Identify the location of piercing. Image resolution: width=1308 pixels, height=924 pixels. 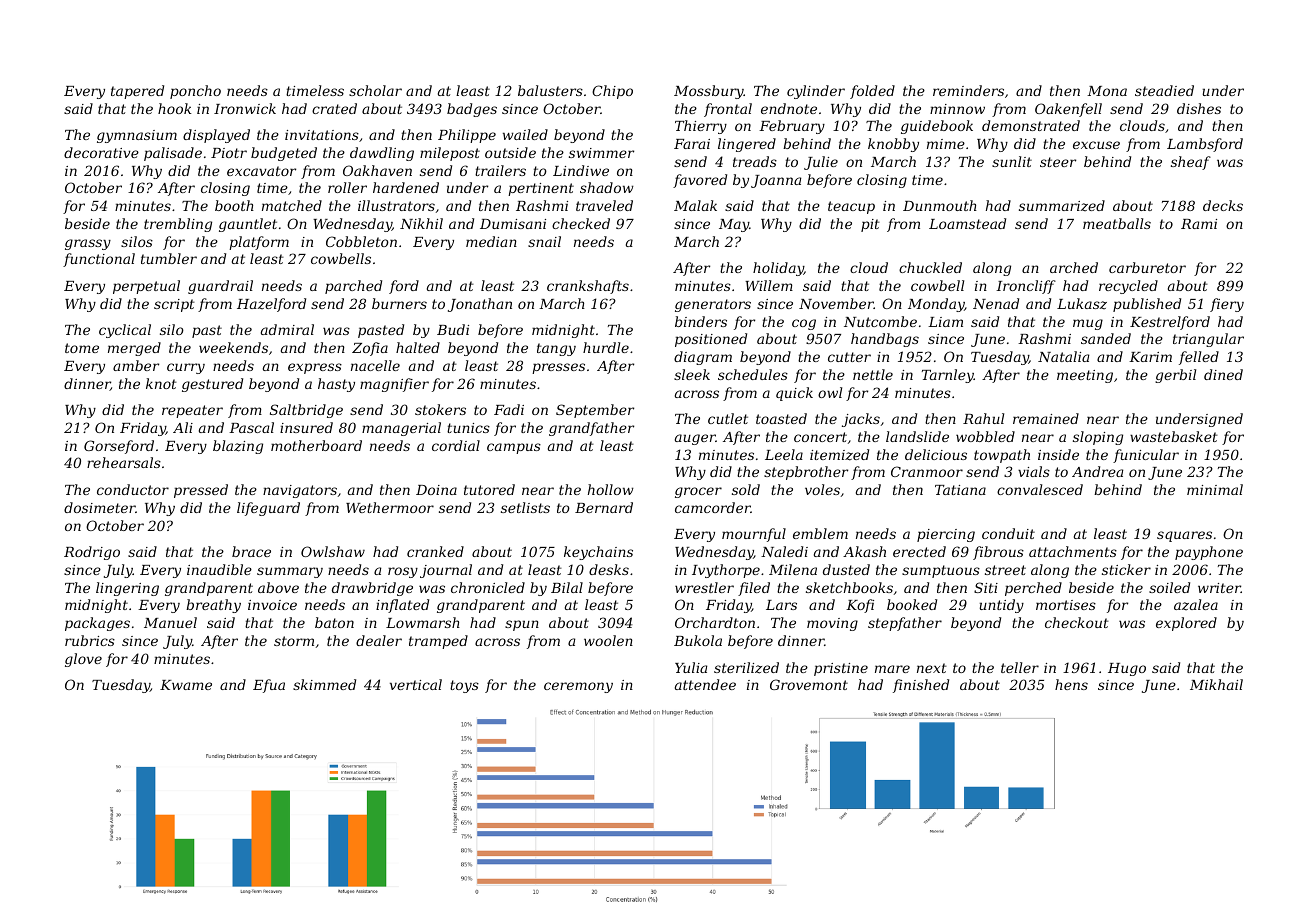
(946, 535).
